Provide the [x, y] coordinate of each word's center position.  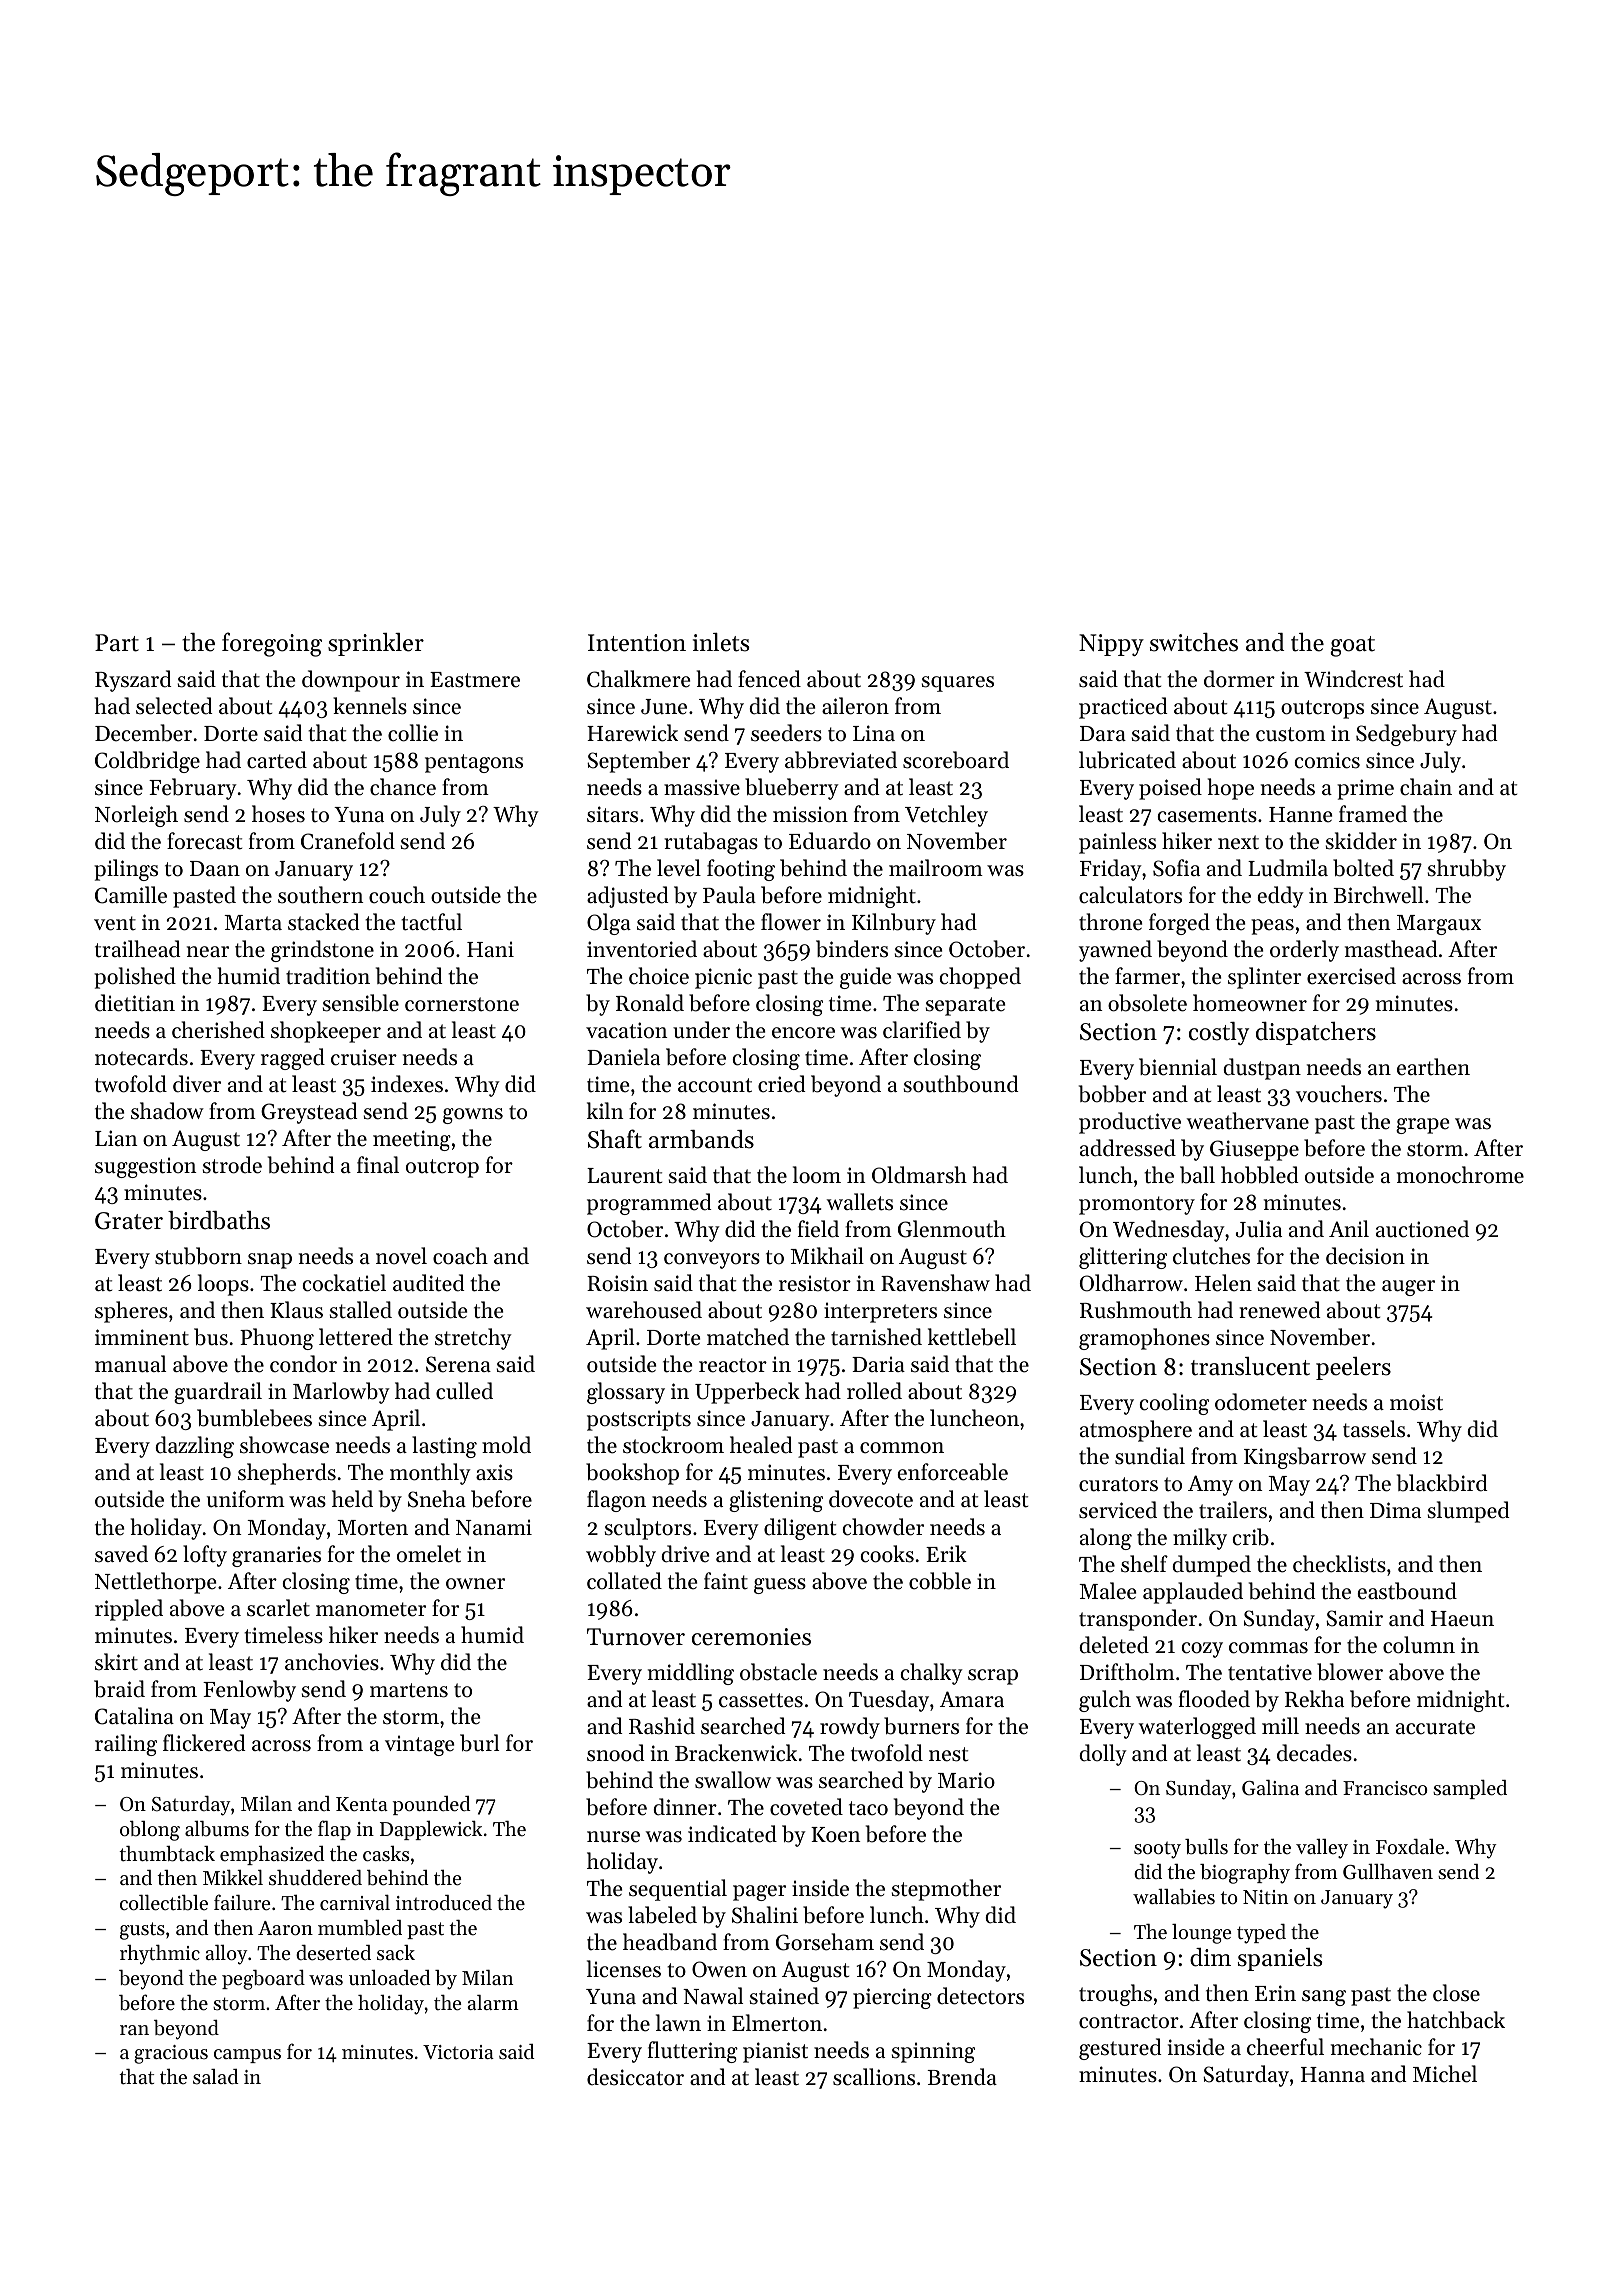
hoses [278, 814]
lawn [678, 2022]
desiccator [635, 2077]
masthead [1391, 949]
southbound [961, 1084]
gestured [1120, 2049]
